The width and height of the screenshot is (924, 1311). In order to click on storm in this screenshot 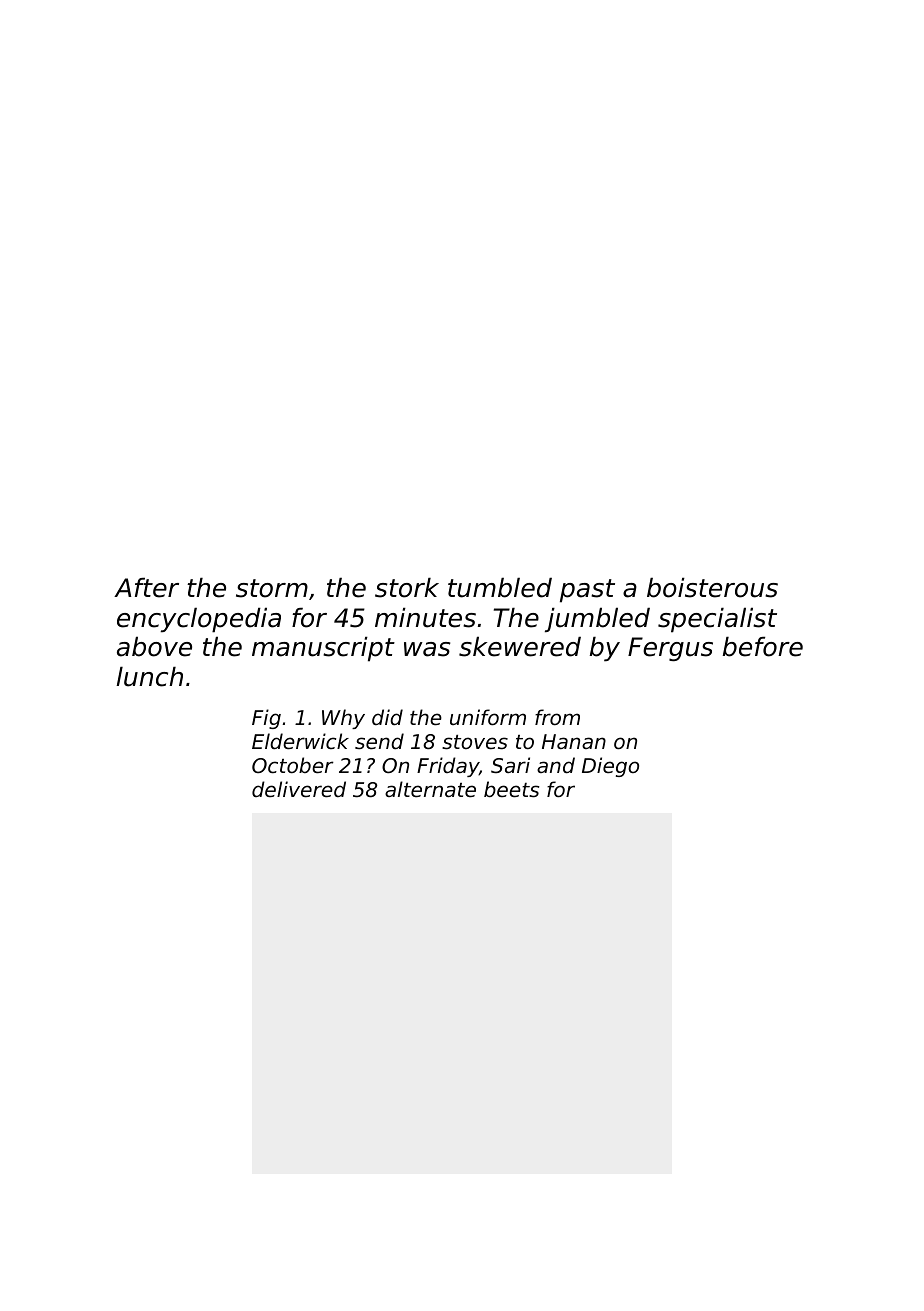, I will do `click(272, 588)`.
